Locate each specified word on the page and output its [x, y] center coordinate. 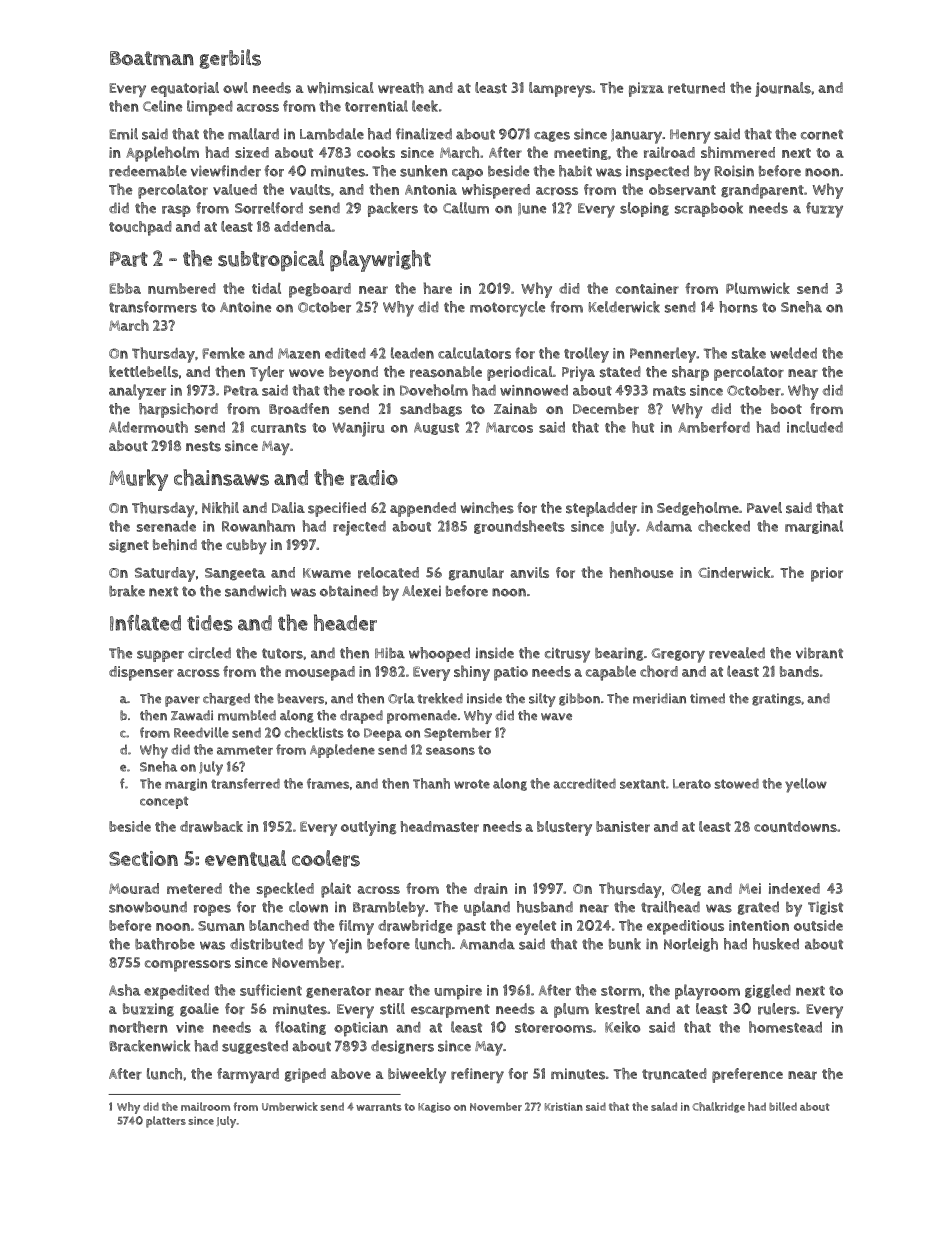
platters [166, 1122]
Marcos [509, 427]
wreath [401, 88]
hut [643, 427]
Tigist [825, 908]
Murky [138, 480]
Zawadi [192, 715]
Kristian [564, 1106]
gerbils [230, 59]
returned [696, 88]
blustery [564, 828]
